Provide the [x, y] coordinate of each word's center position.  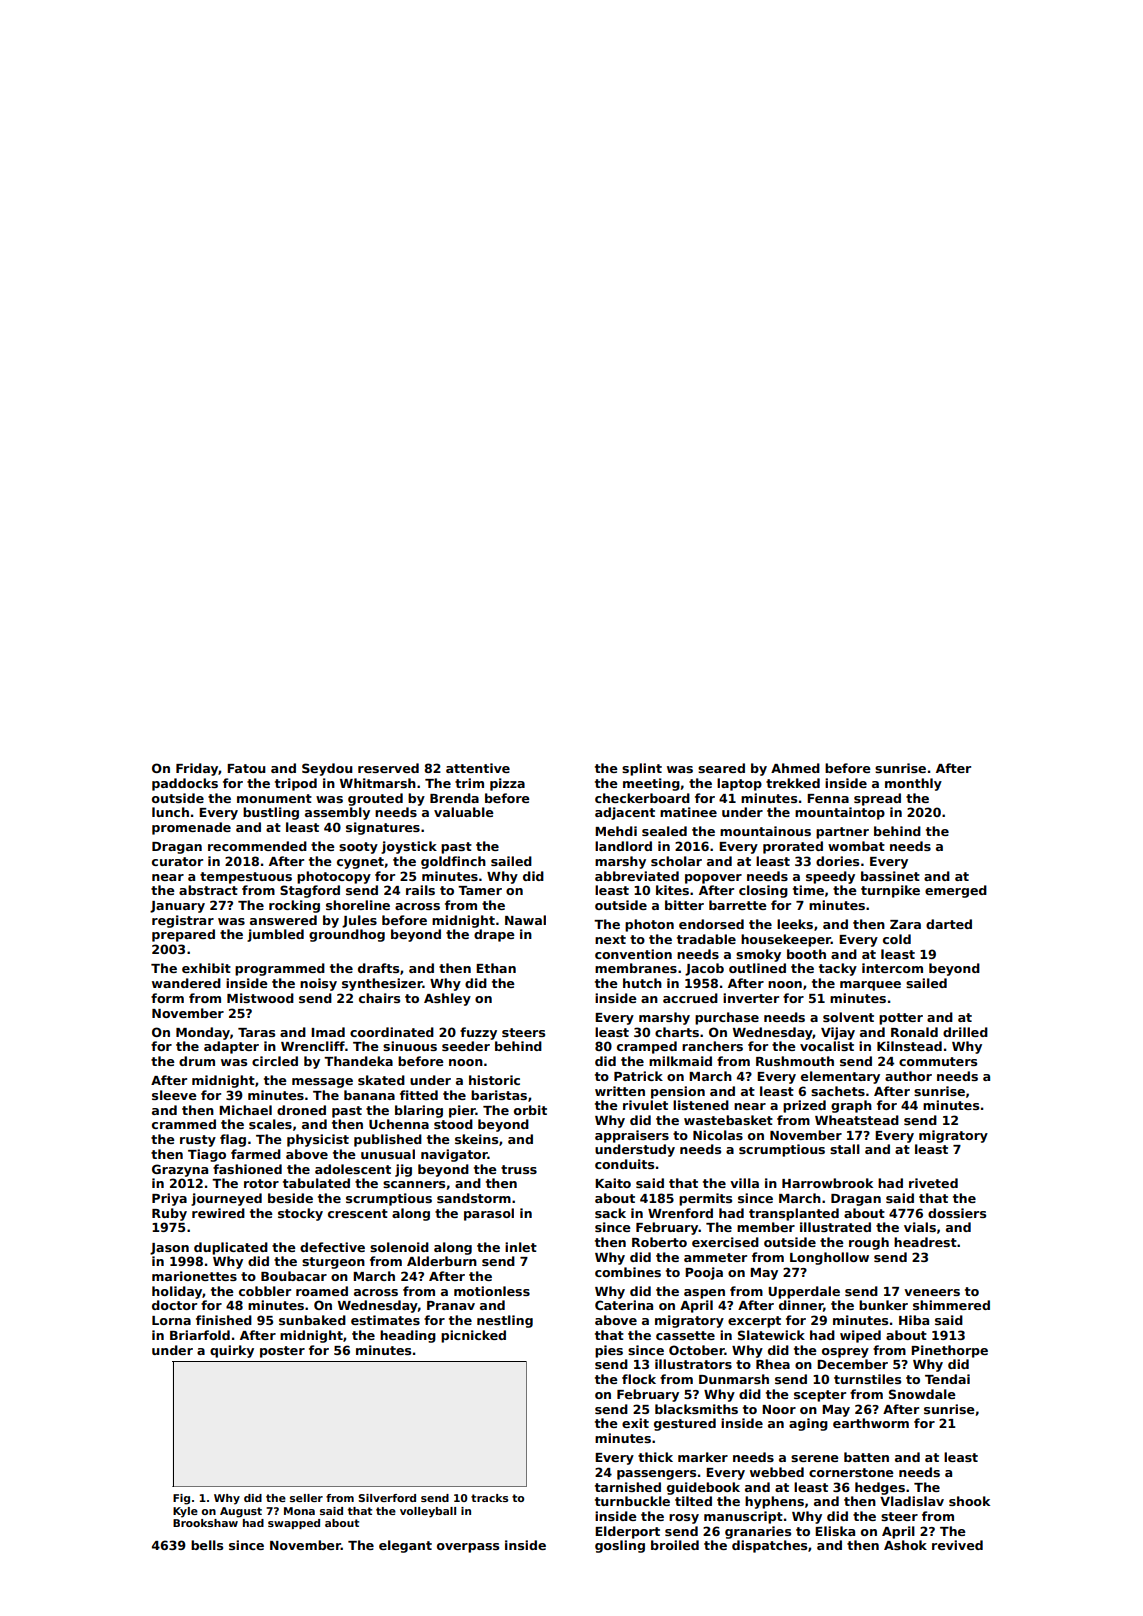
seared [721, 768]
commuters [938, 1061]
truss [519, 1169]
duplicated [231, 1248]
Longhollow [829, 1258]
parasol [489, 1214]
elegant [405, 1546]
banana [369, 1095]
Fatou [246, 768]
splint [642, 769]
